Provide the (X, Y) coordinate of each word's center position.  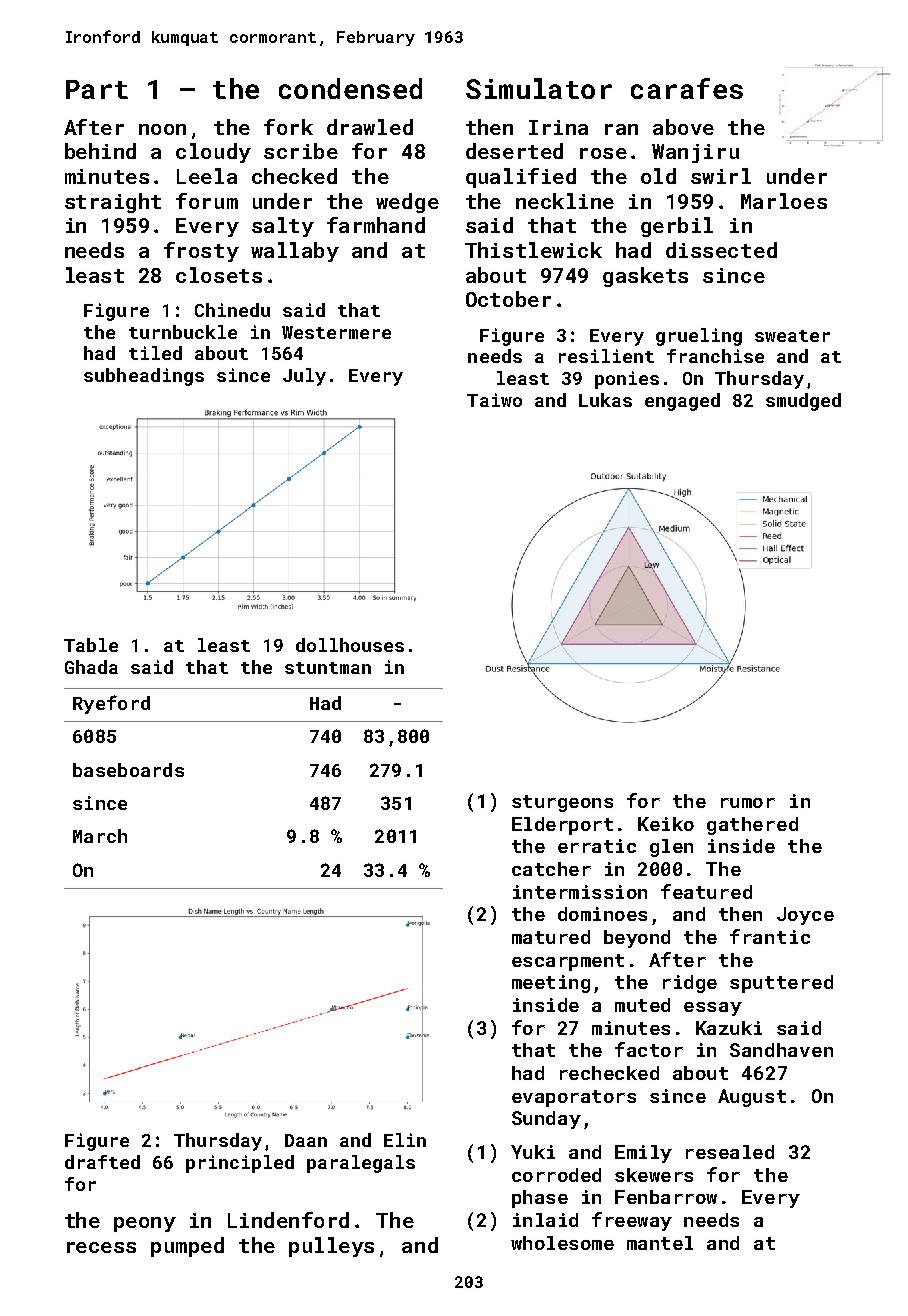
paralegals (361, 1164)
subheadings (144, 377)
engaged (682, 402)
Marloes (784, 201)
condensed (350, 88)
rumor (748, 803)
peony (145, 1224)
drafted (102, 1162)
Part (97, 89)
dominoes (602, 914)
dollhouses (350, 645)
